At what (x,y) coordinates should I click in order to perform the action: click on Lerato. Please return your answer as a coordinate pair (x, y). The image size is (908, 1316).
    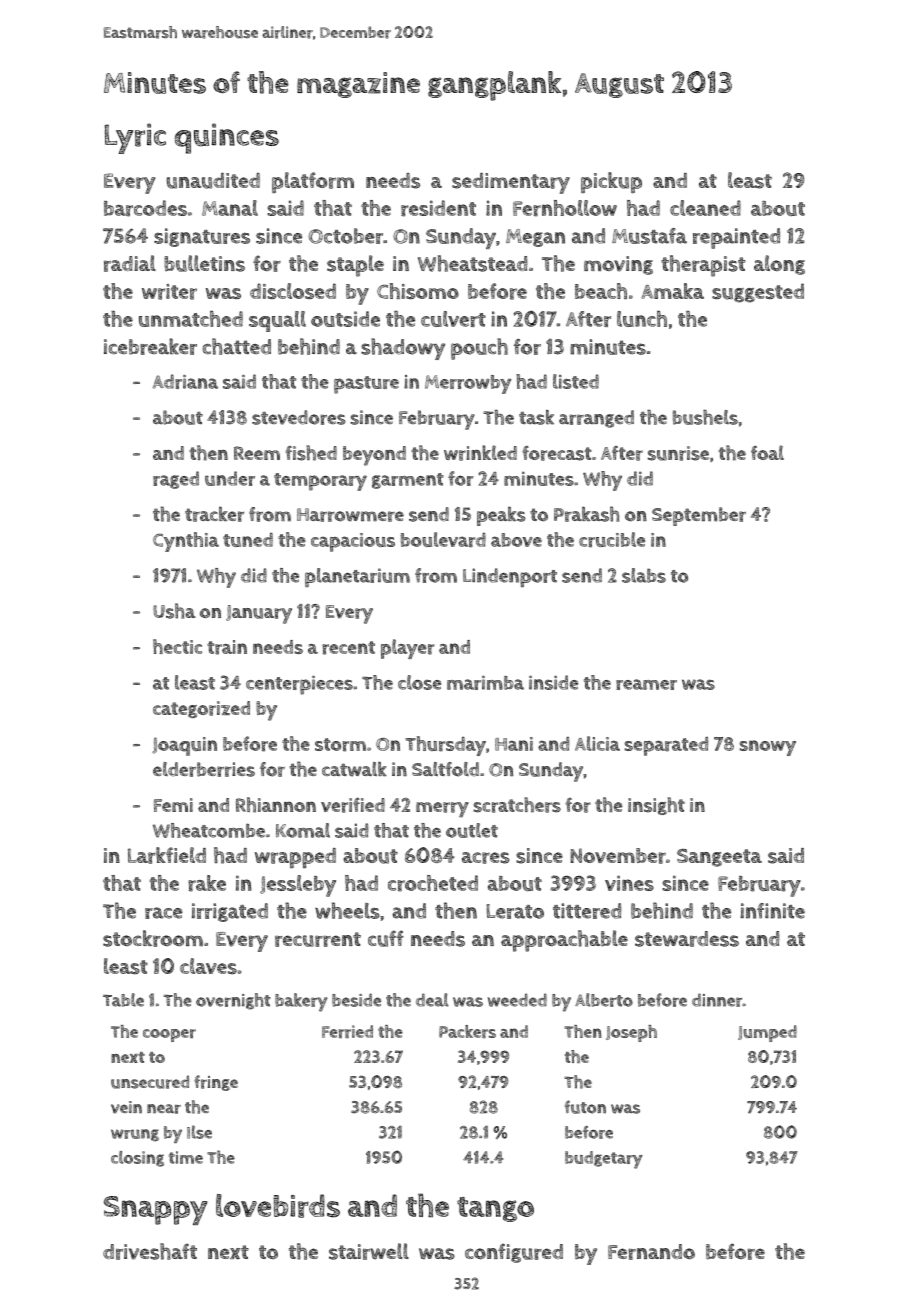
    Looking at the image, I should click on (515, 911).
